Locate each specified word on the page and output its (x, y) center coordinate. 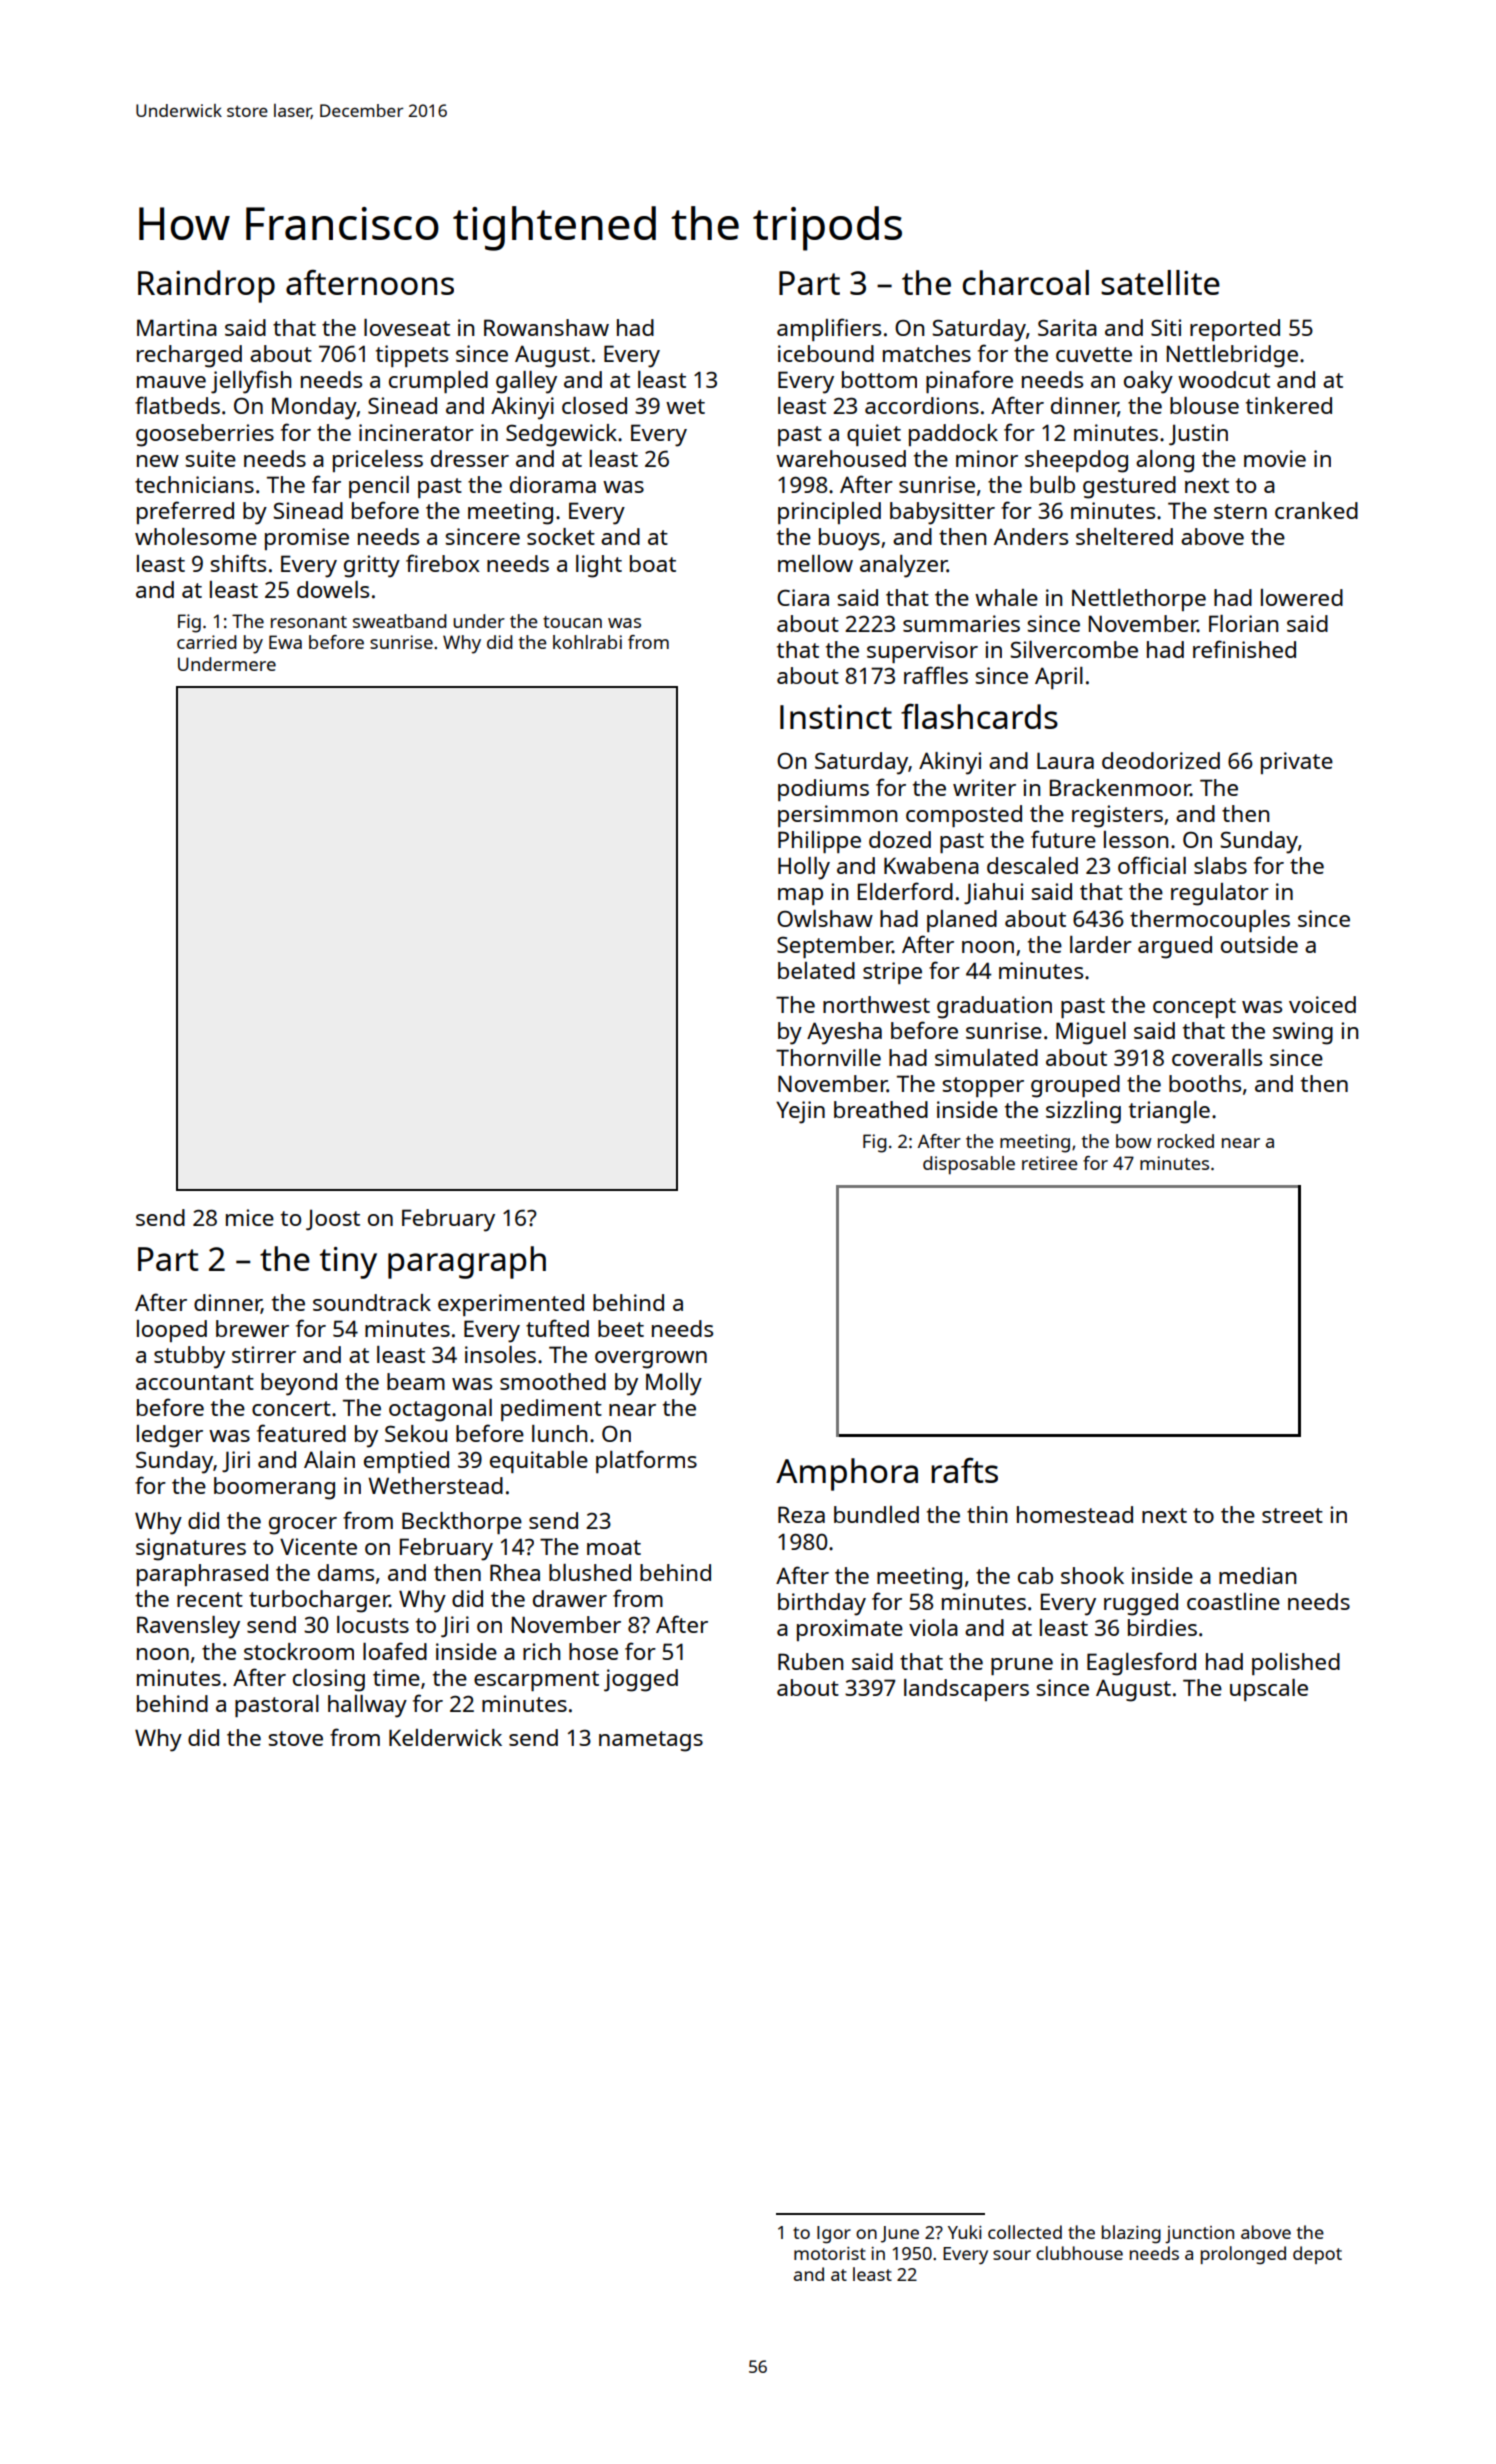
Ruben (810, 1661)
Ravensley (188, 1627)
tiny (348, 1263)
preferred (185, 512)
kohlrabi (587, 642)
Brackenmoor (1120, 787)
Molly (674, 1384)
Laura (1065, 760)
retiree (1050, 1163)
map (800, 896)
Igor (834, 2234)
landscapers (966, 1690)
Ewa (285, 642)
